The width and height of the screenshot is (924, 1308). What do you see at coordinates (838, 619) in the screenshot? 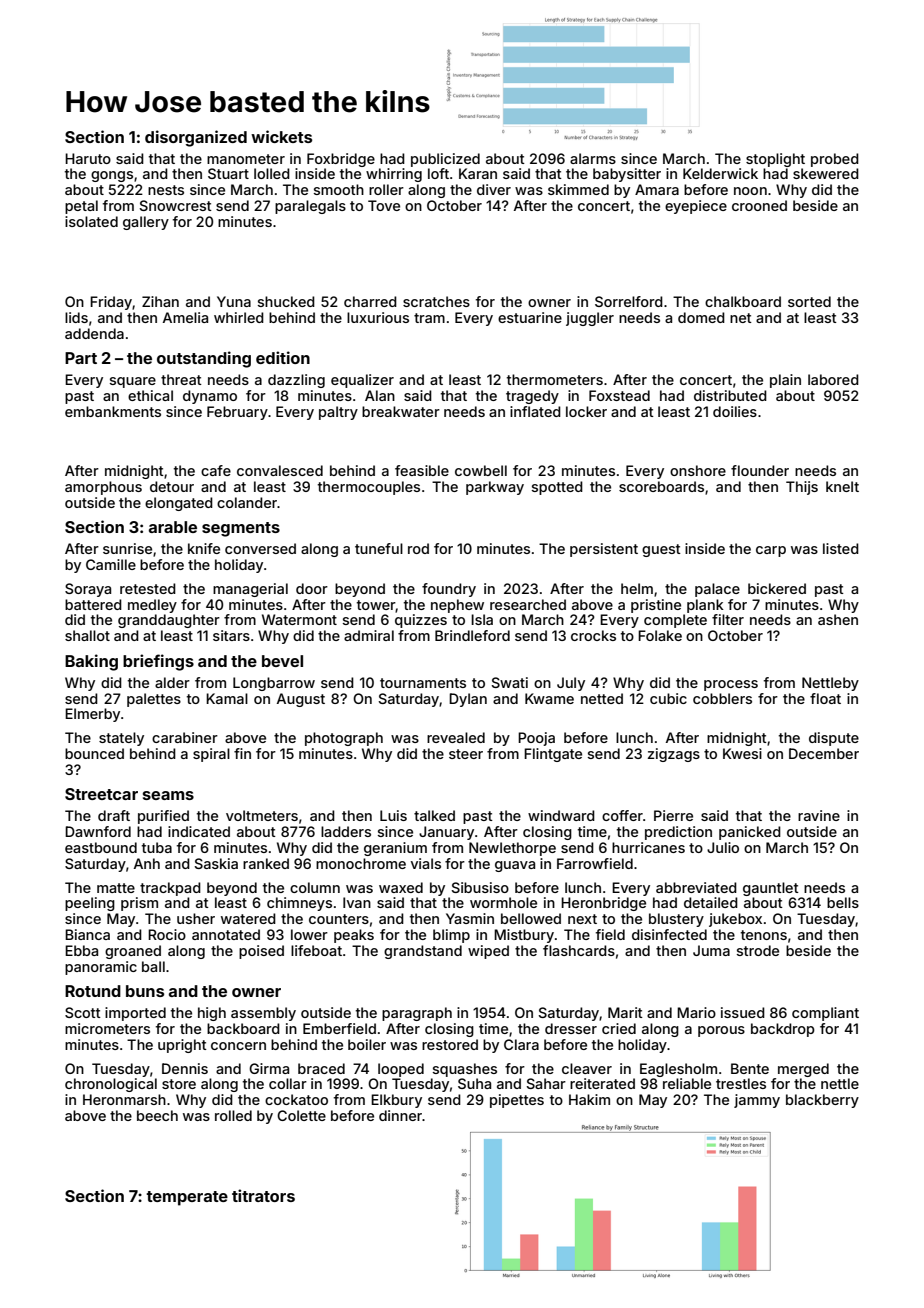
I see `ashen` at bounding box center [838, 619].
